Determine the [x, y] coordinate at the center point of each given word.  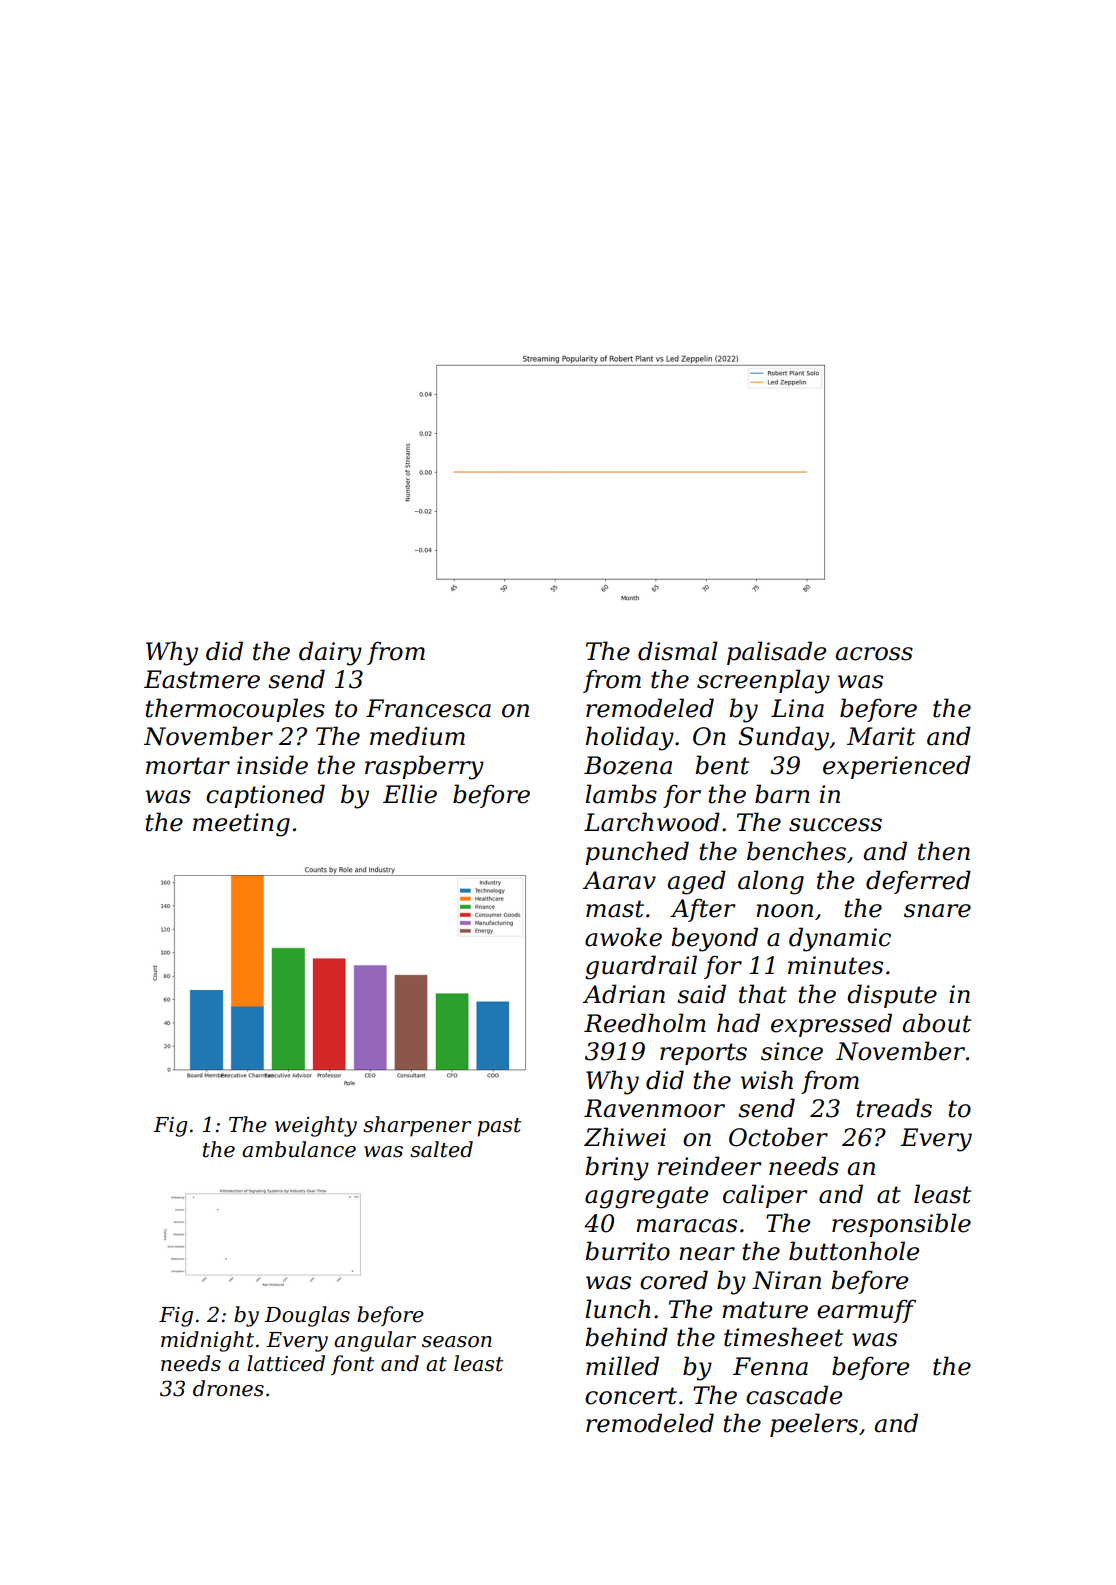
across [874, 654]
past [499, 1127]
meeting [241, 825]
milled [622, 1366]
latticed [286, 1363]
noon [784, 911]
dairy [330, 653]
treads [894, 1108]
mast [615, 909]
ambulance [299, 1149]
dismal [678, 651]
